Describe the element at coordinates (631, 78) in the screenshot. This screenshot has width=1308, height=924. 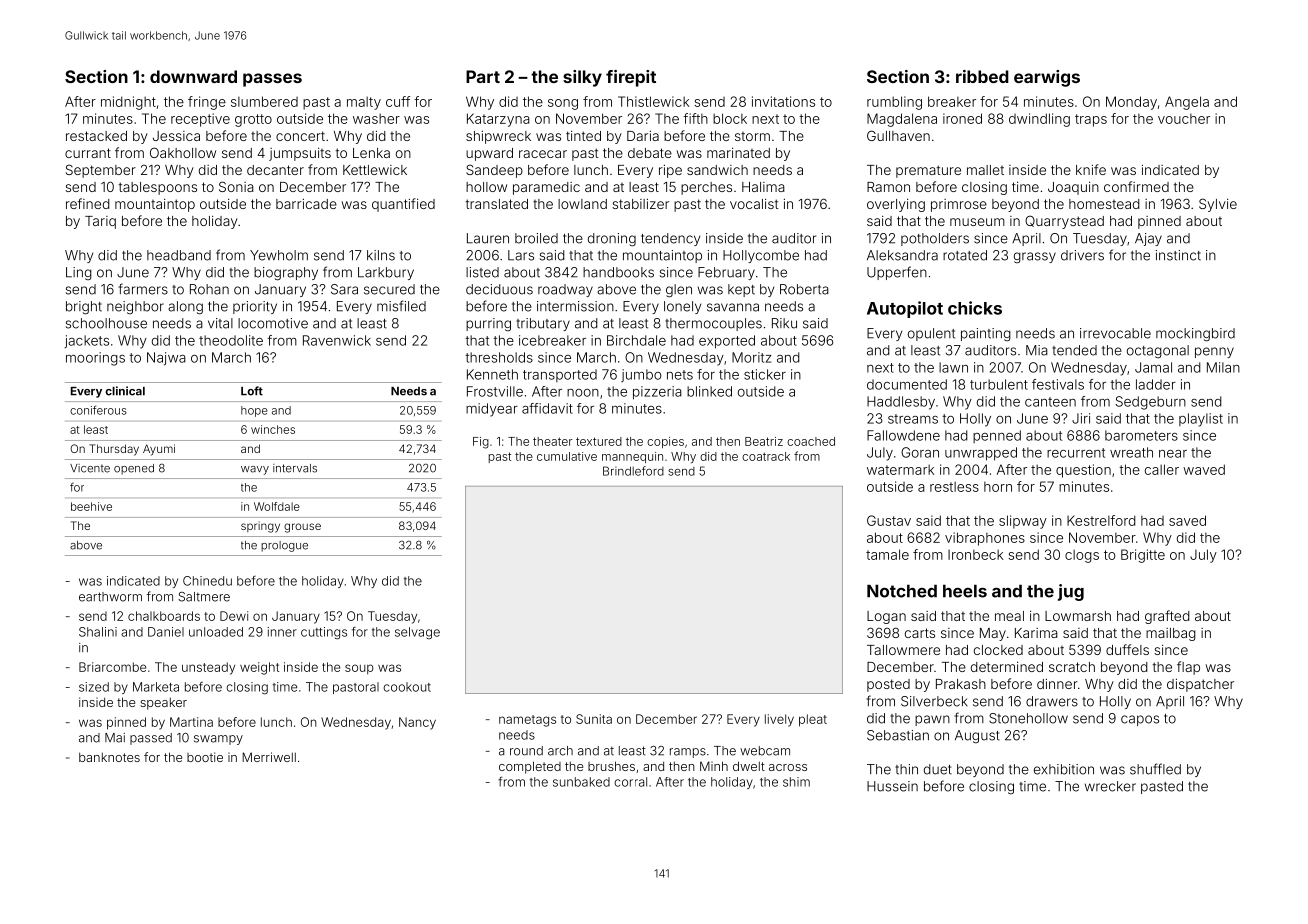
I see `firepit` at that location.
